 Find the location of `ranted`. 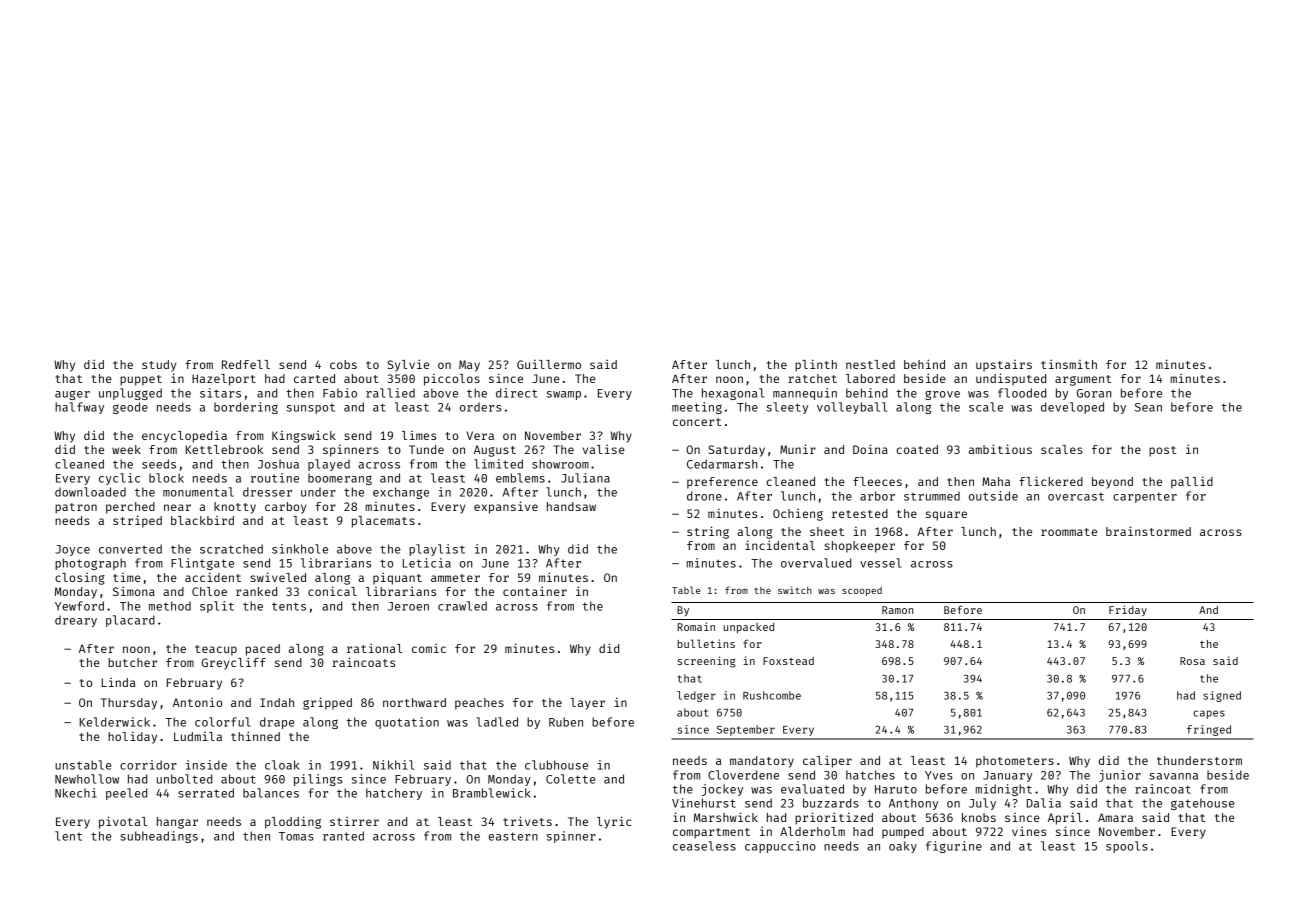

ranted is located at coordinates (343, 836).
